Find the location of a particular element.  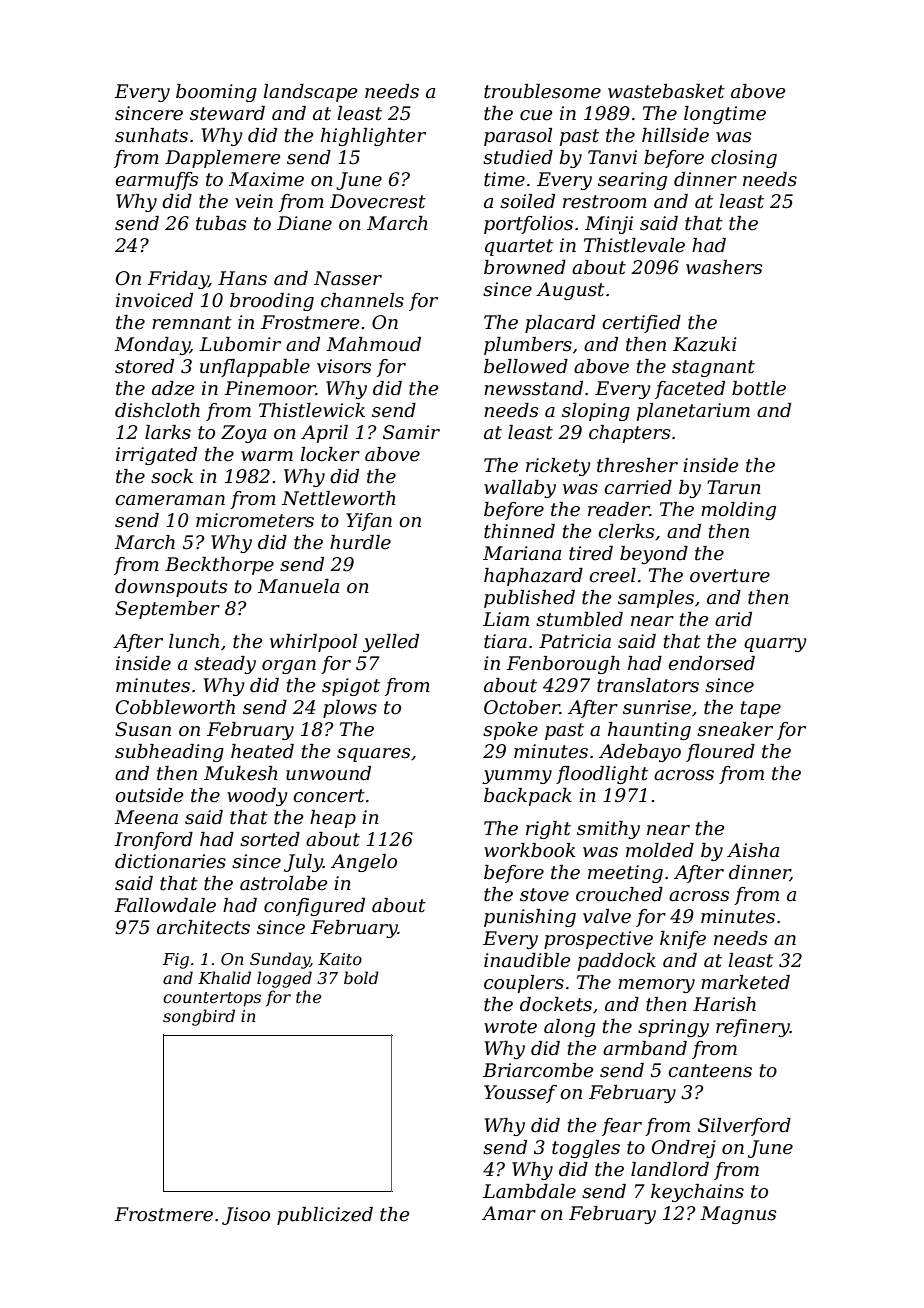

highlighter is located at coordinates (373, 137).
